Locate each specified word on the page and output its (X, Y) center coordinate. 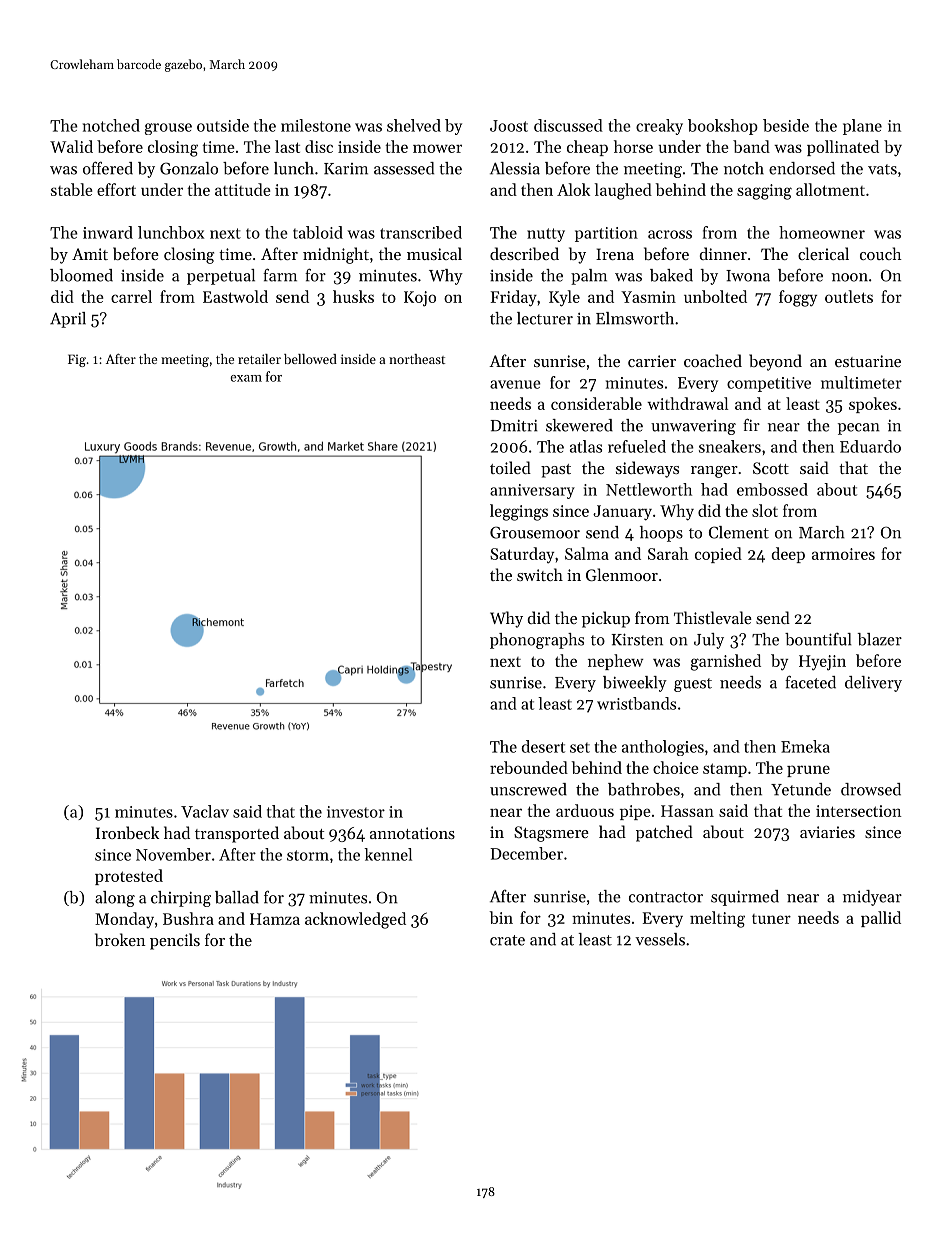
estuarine (868, 361)
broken (120, 939)
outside (223, 125)
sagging (764, 192)
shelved (414, 125)
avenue (515, 384)
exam (246, 378)
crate (507, 940)
